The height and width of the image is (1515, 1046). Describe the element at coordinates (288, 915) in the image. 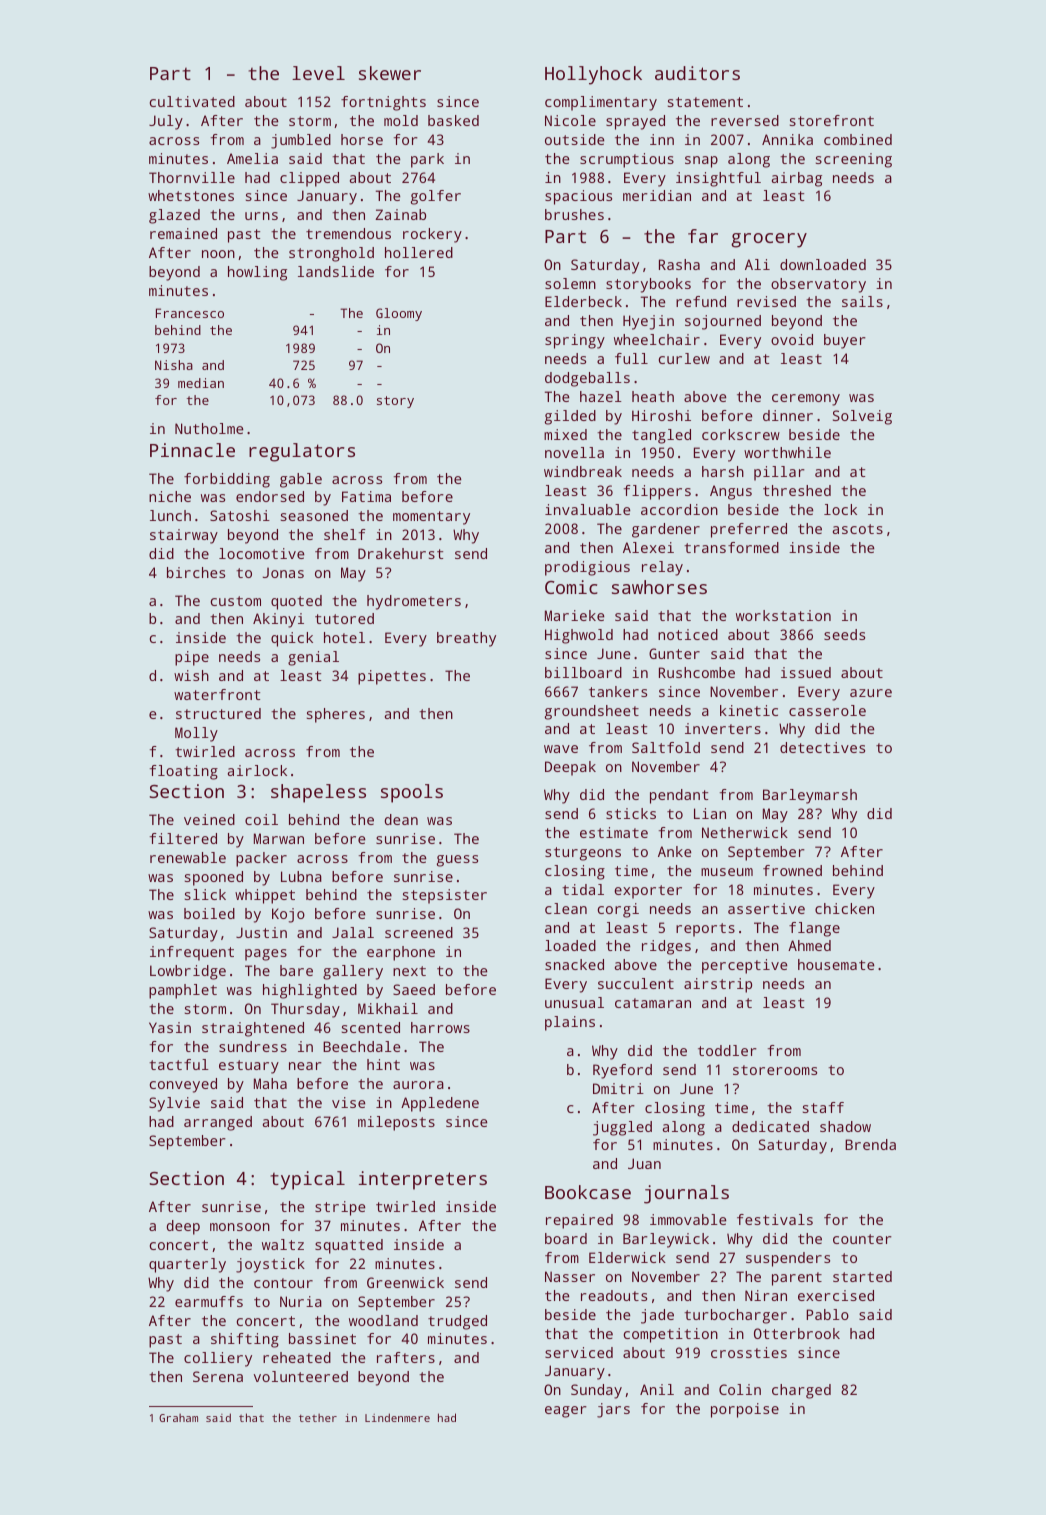

I see `Kojo` at that location.
